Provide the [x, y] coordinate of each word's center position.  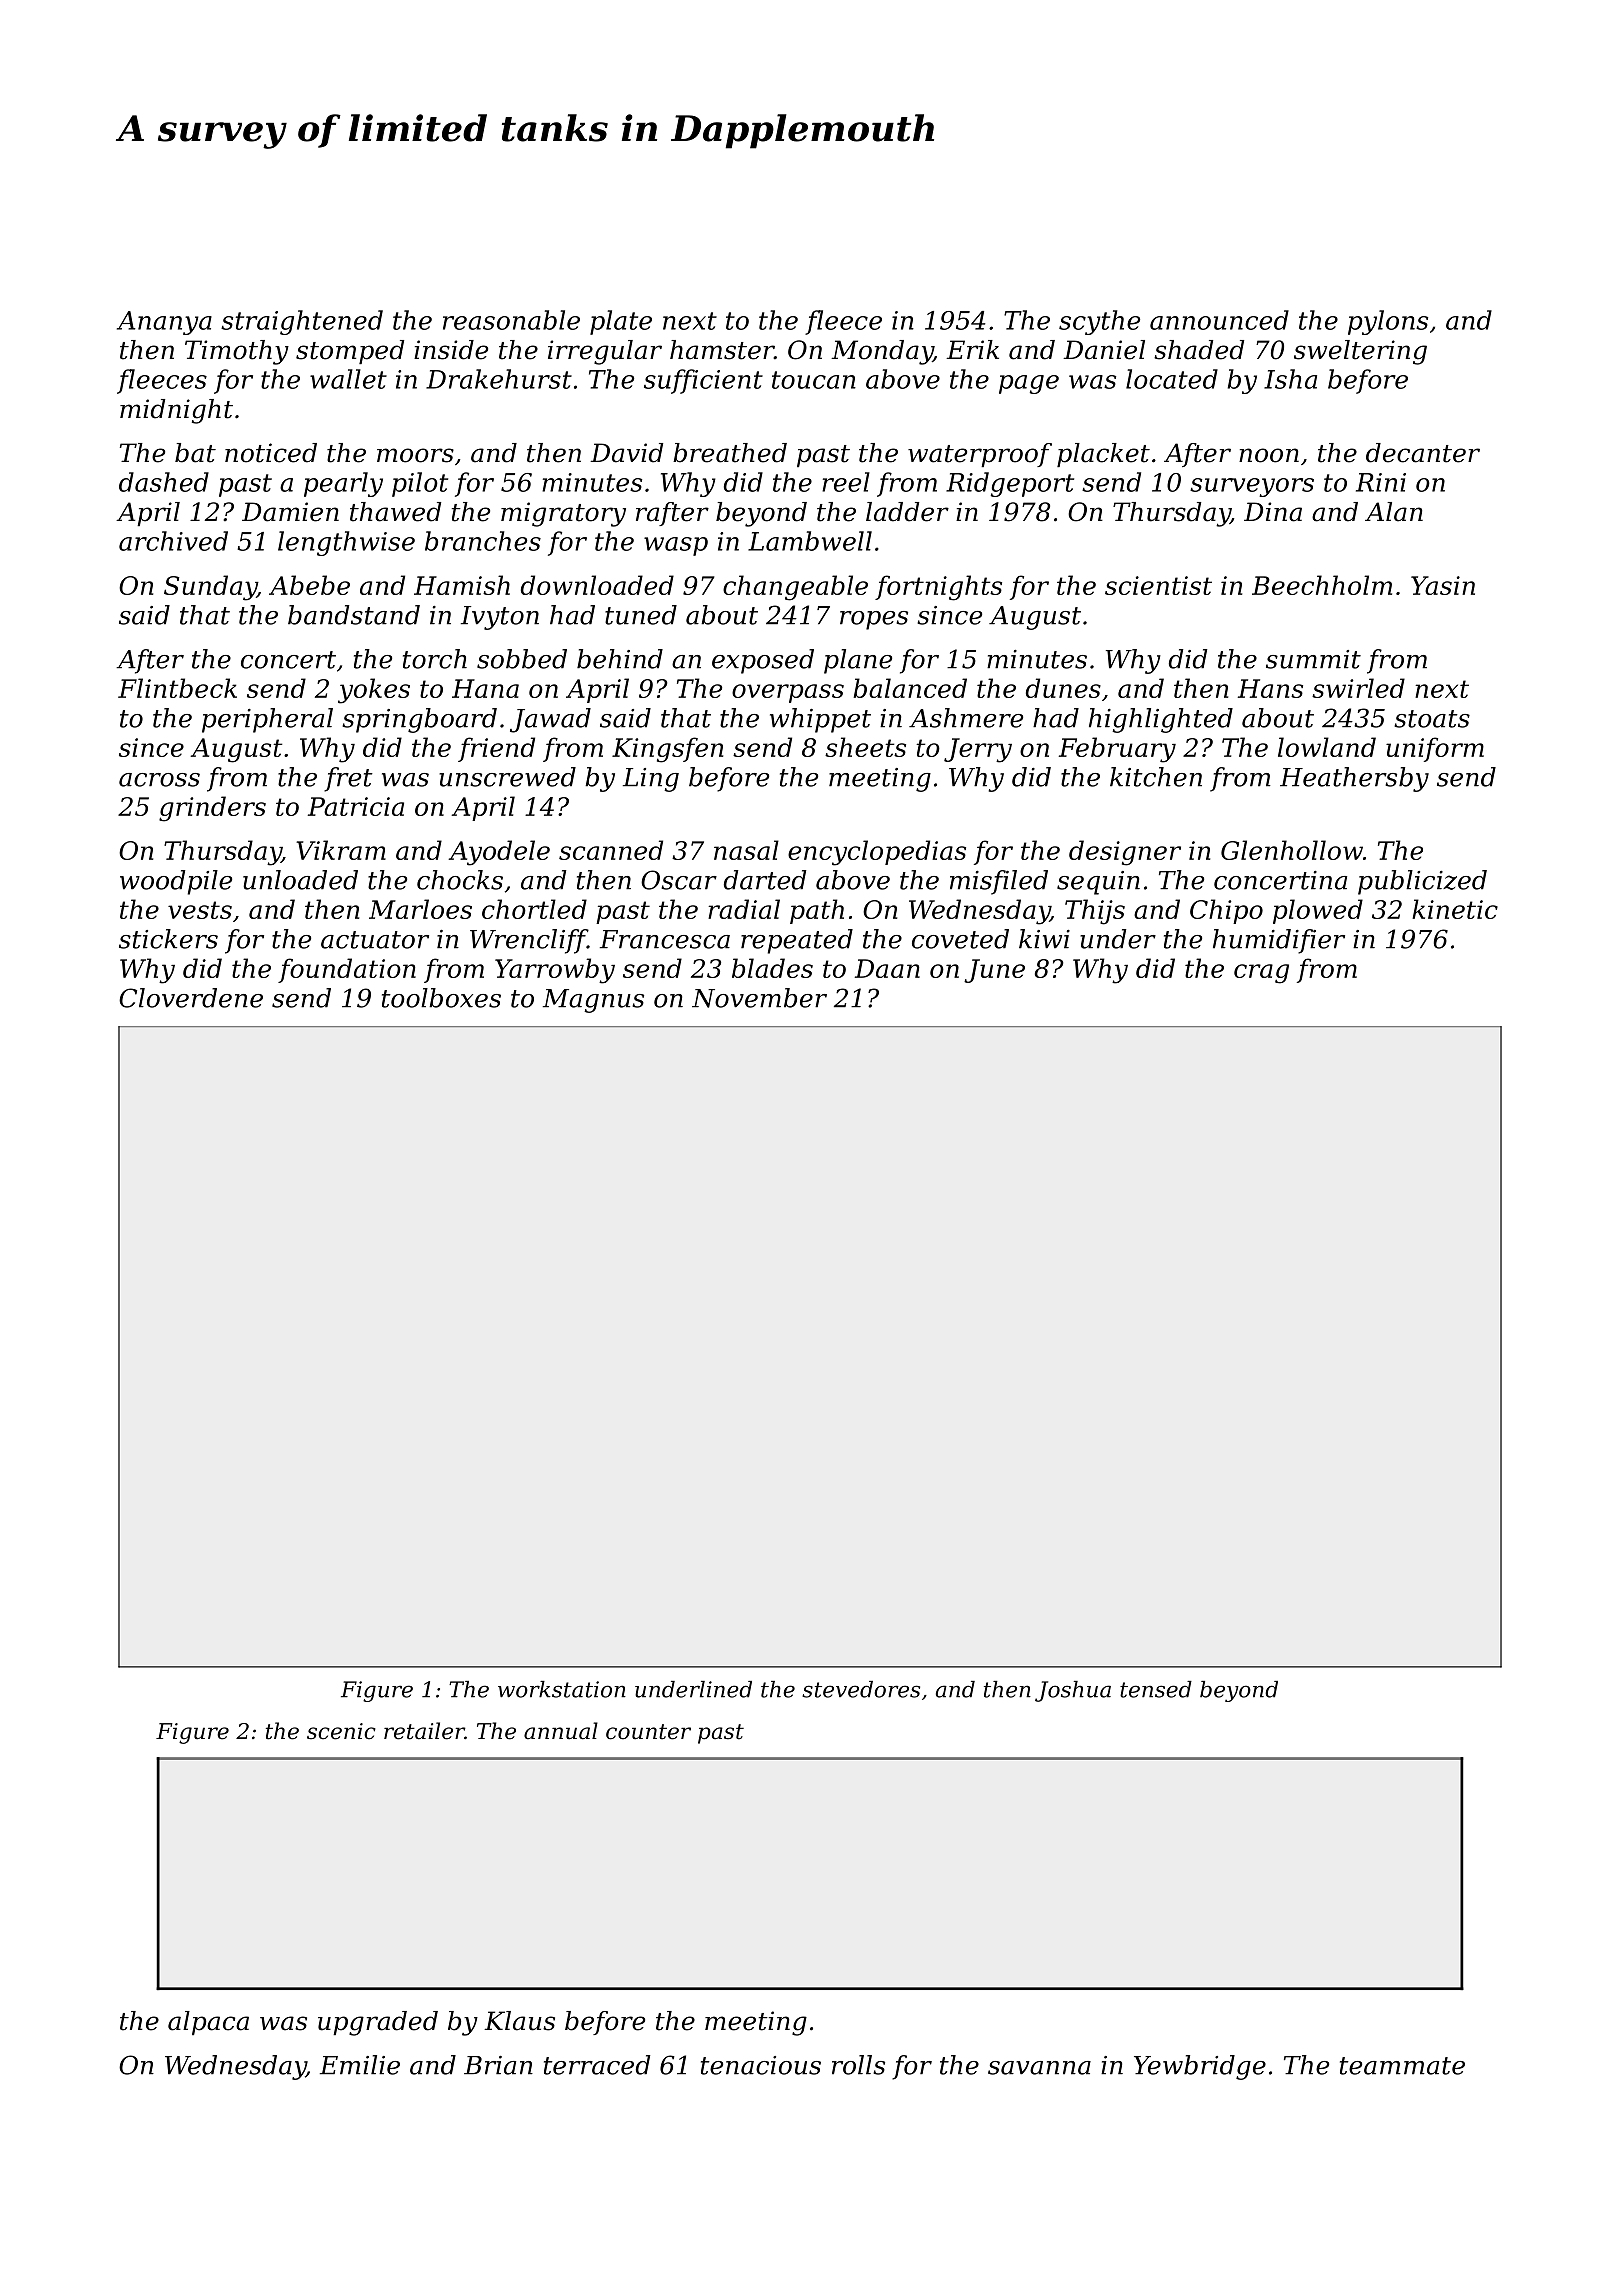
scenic [341, 1731]
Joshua [1073, 1691]
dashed [164, 482]
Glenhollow [1292, 850]
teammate [1402, 2066]
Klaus [519, 2021]
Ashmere [966, 718]
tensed [1156, 1689]
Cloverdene [191, 998]
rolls [858, 2065]
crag [1261, 974]
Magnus [593, 1001]
